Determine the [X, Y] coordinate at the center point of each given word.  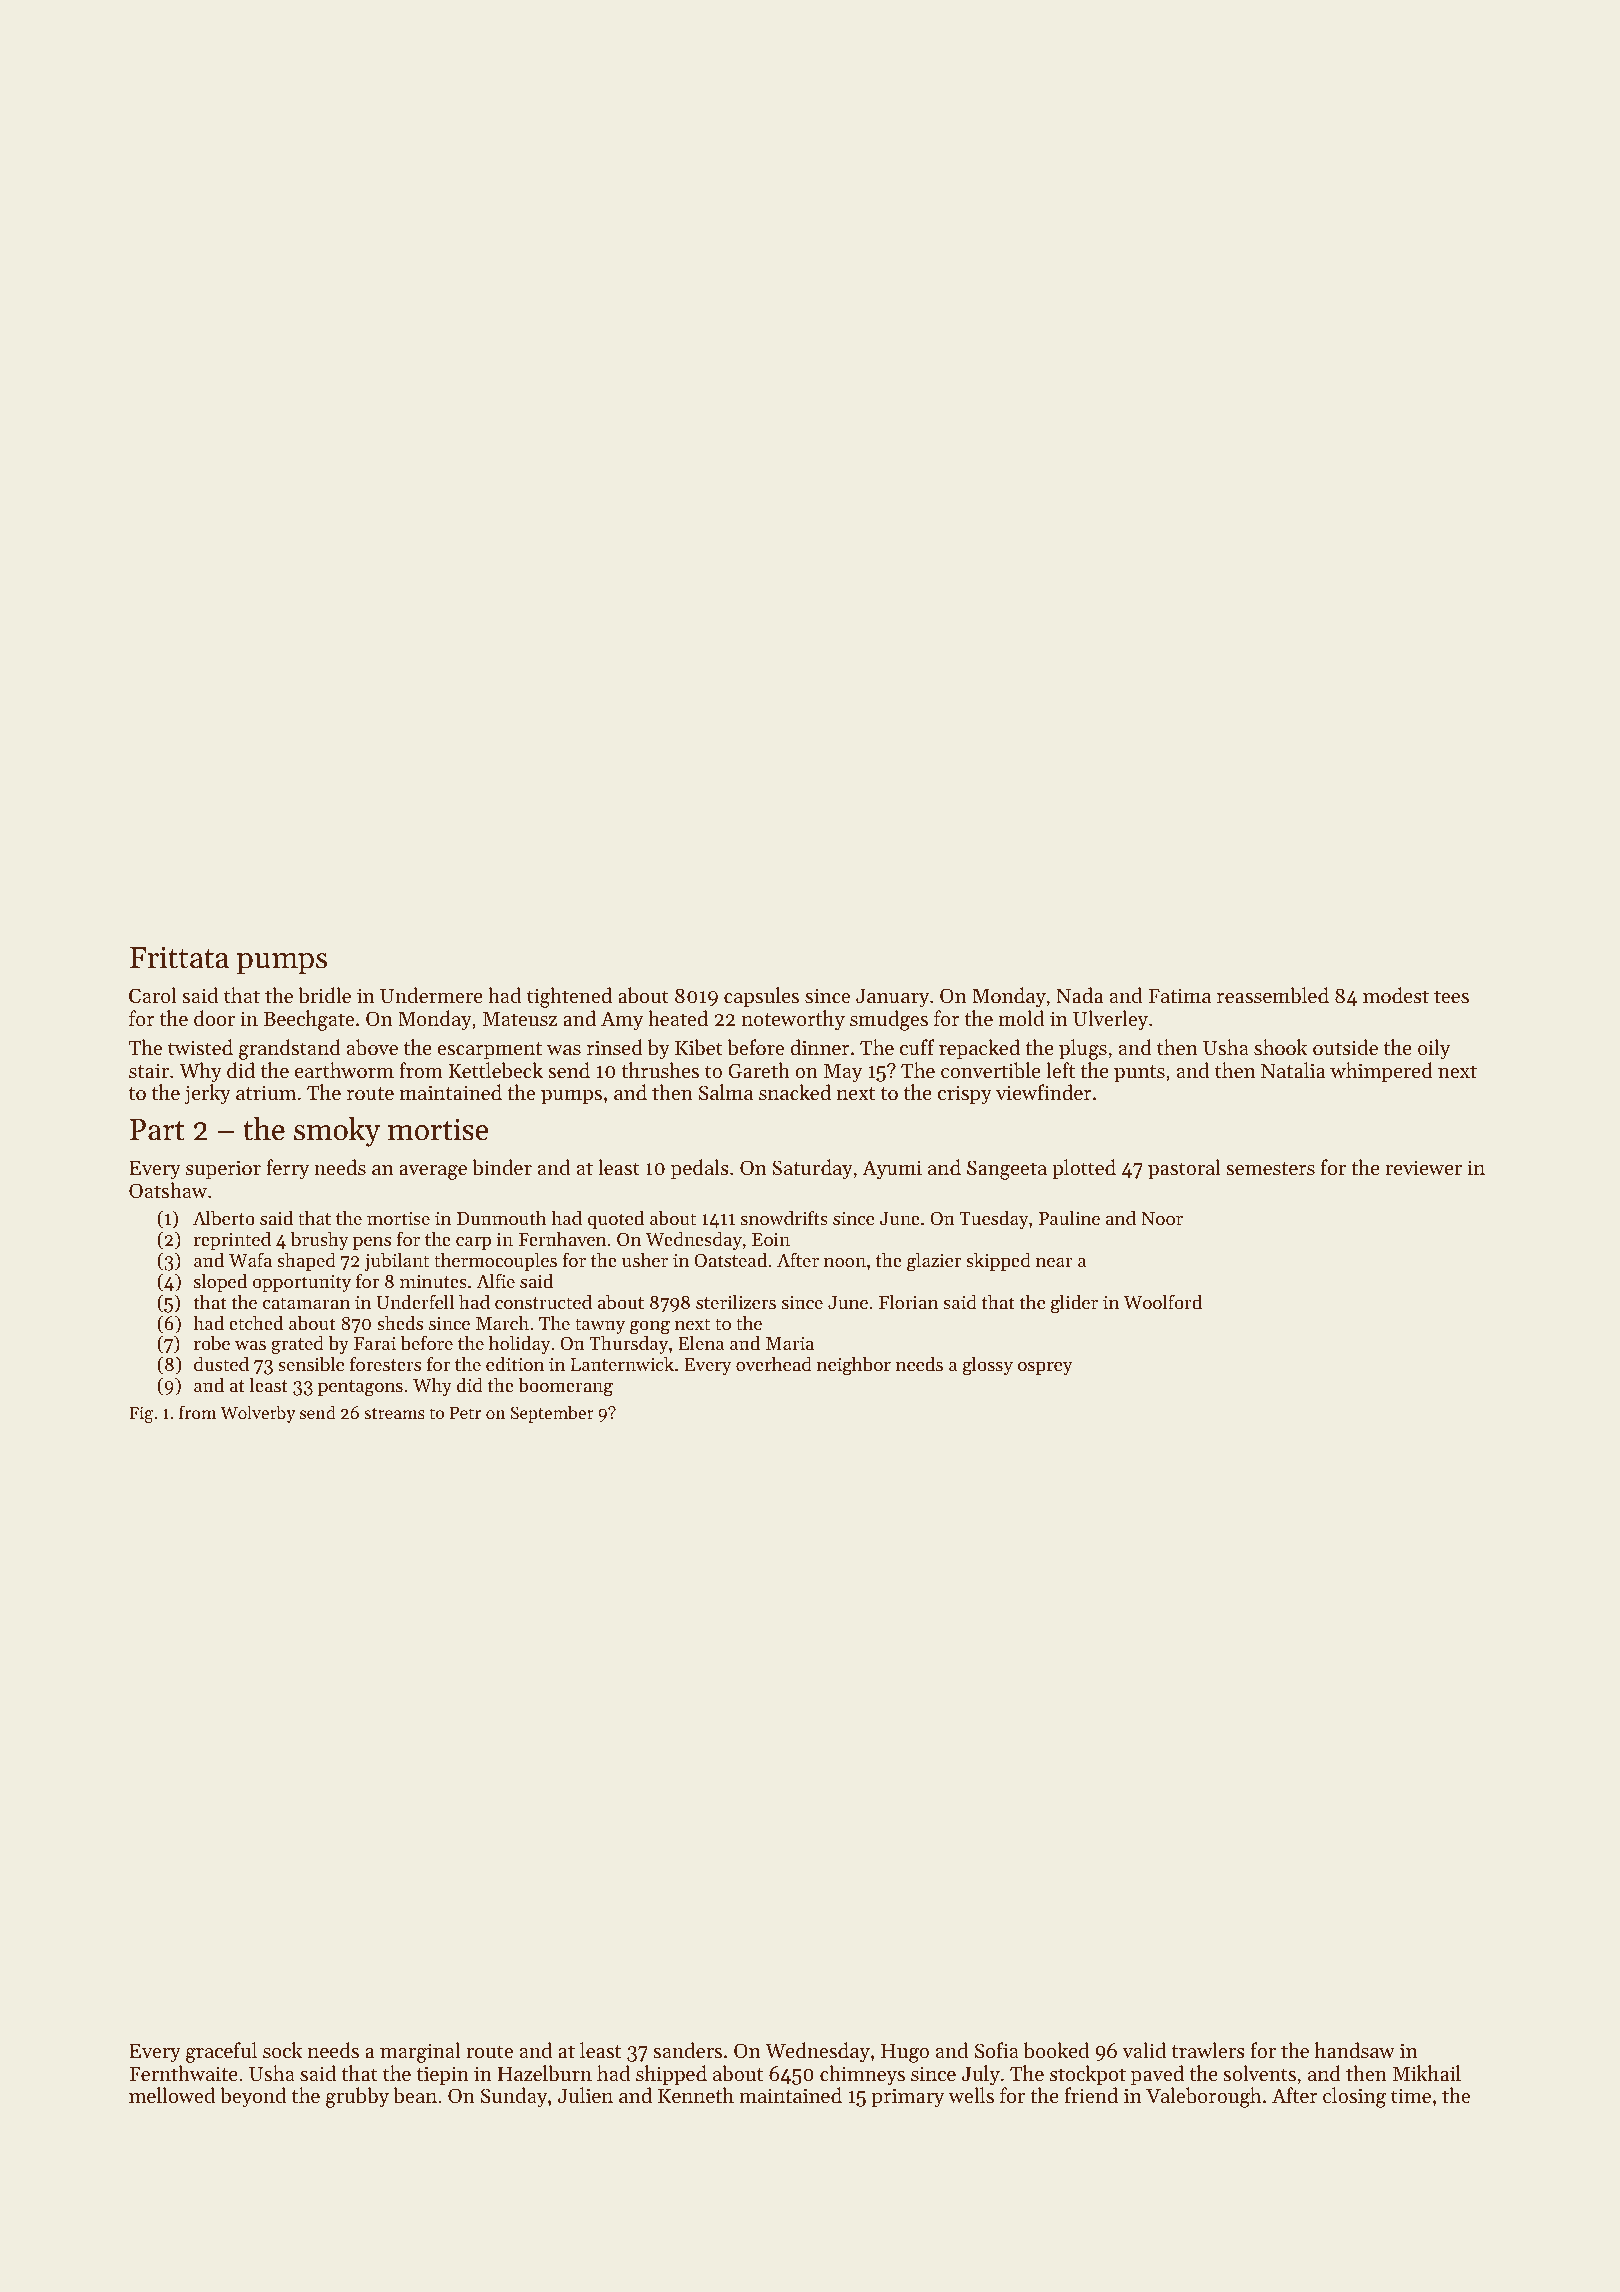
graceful [221, 2052]
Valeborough [1203, 2097]
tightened [569, 997]
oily [1434, 1049]
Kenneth [696, 2095]
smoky [337, 1132]
